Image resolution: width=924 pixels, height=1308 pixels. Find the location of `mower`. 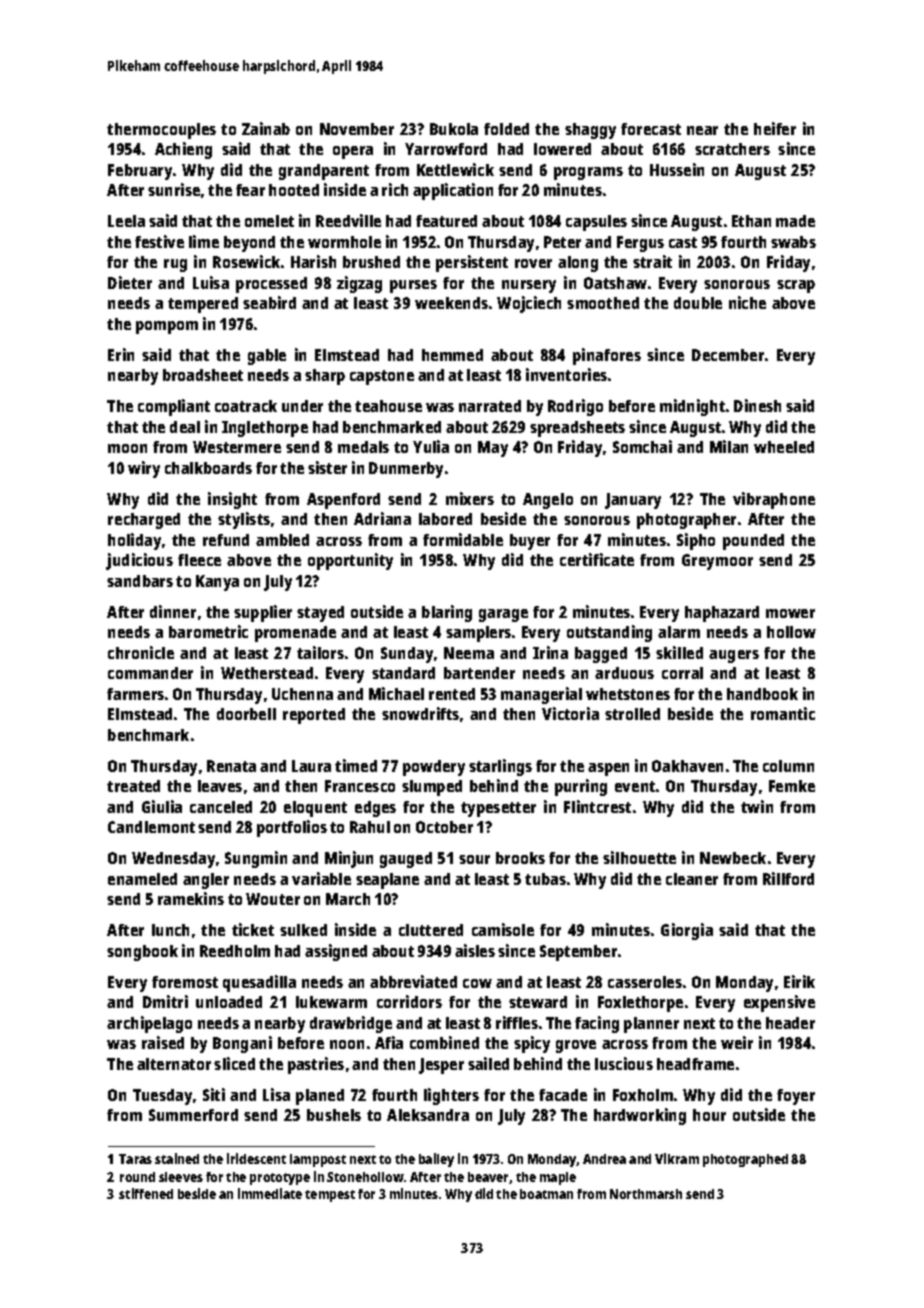

mower is located at coordinates (790, 613).
